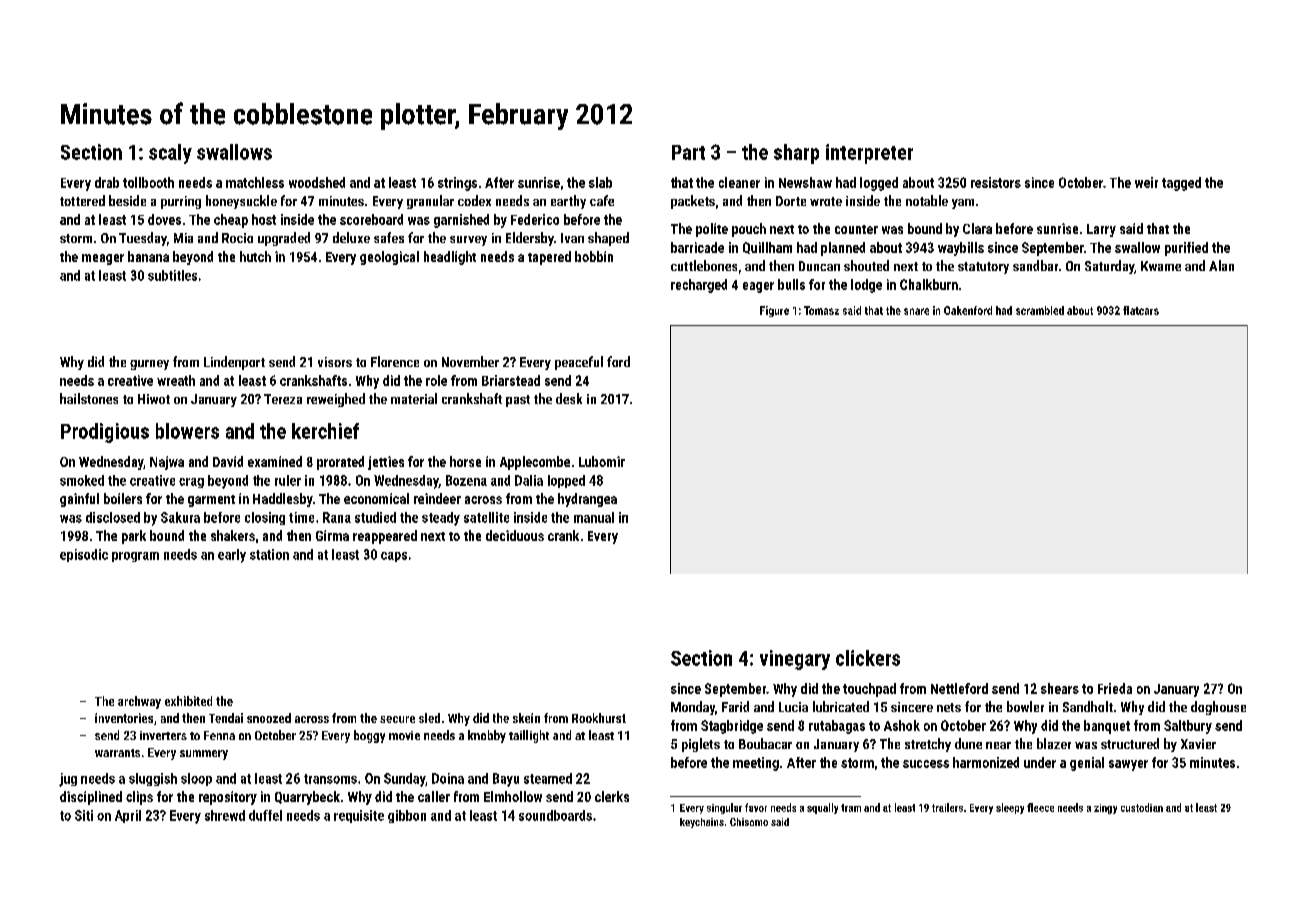 This image has height=924, width=1308. Describe the element at coordinates (317, 182) in the image. I see `woodshed` at that location.
